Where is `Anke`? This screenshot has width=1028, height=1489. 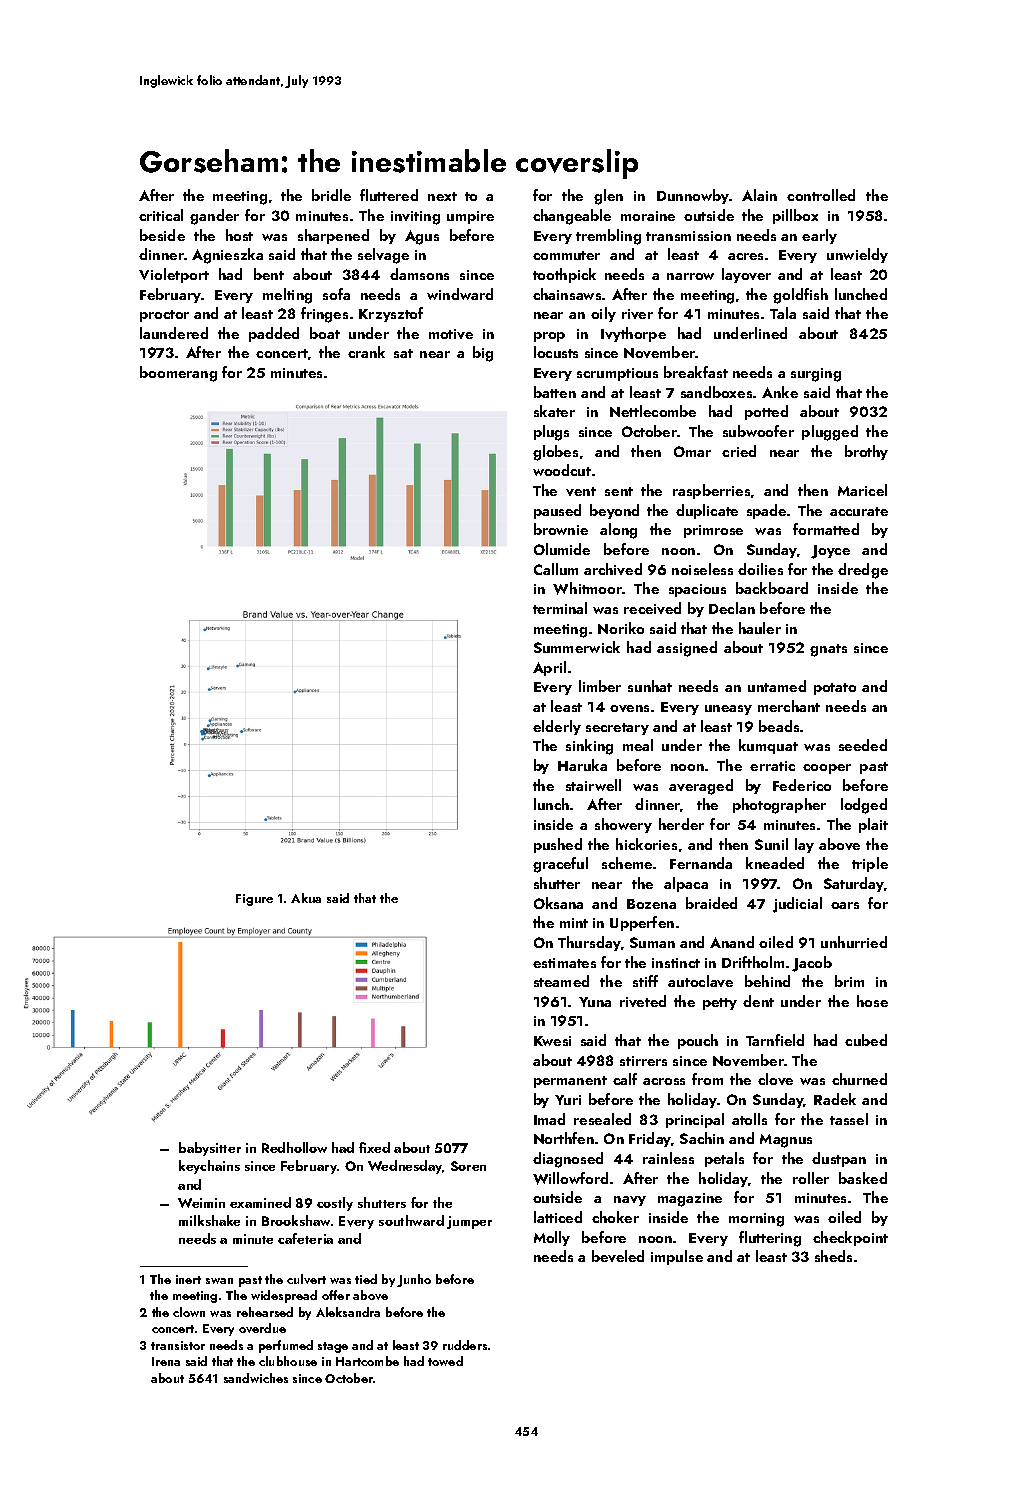 Anke is located at coordinates (780, 392).
